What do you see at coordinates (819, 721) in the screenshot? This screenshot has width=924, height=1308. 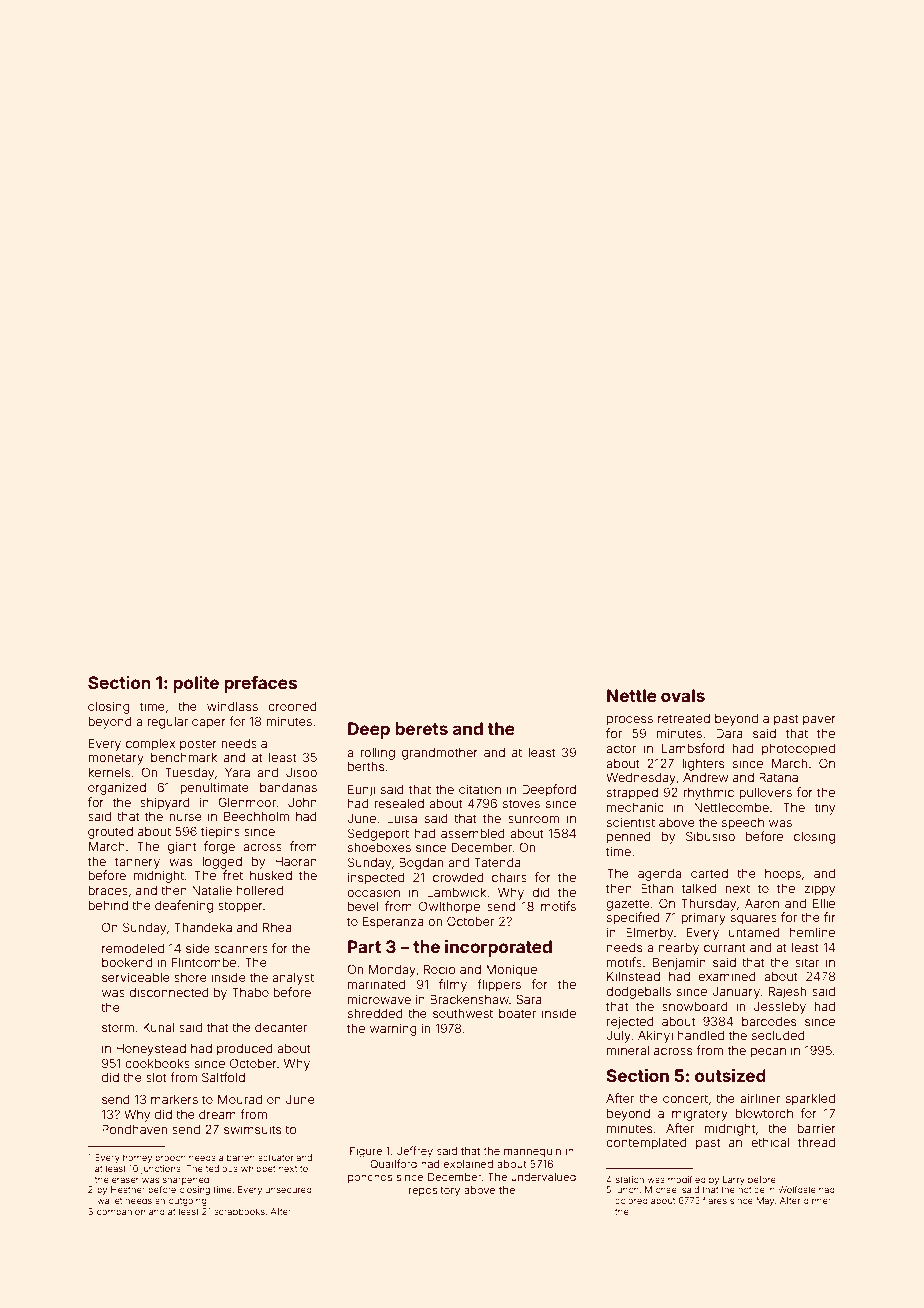 I see `paver` at bounding box center [819, 721].
